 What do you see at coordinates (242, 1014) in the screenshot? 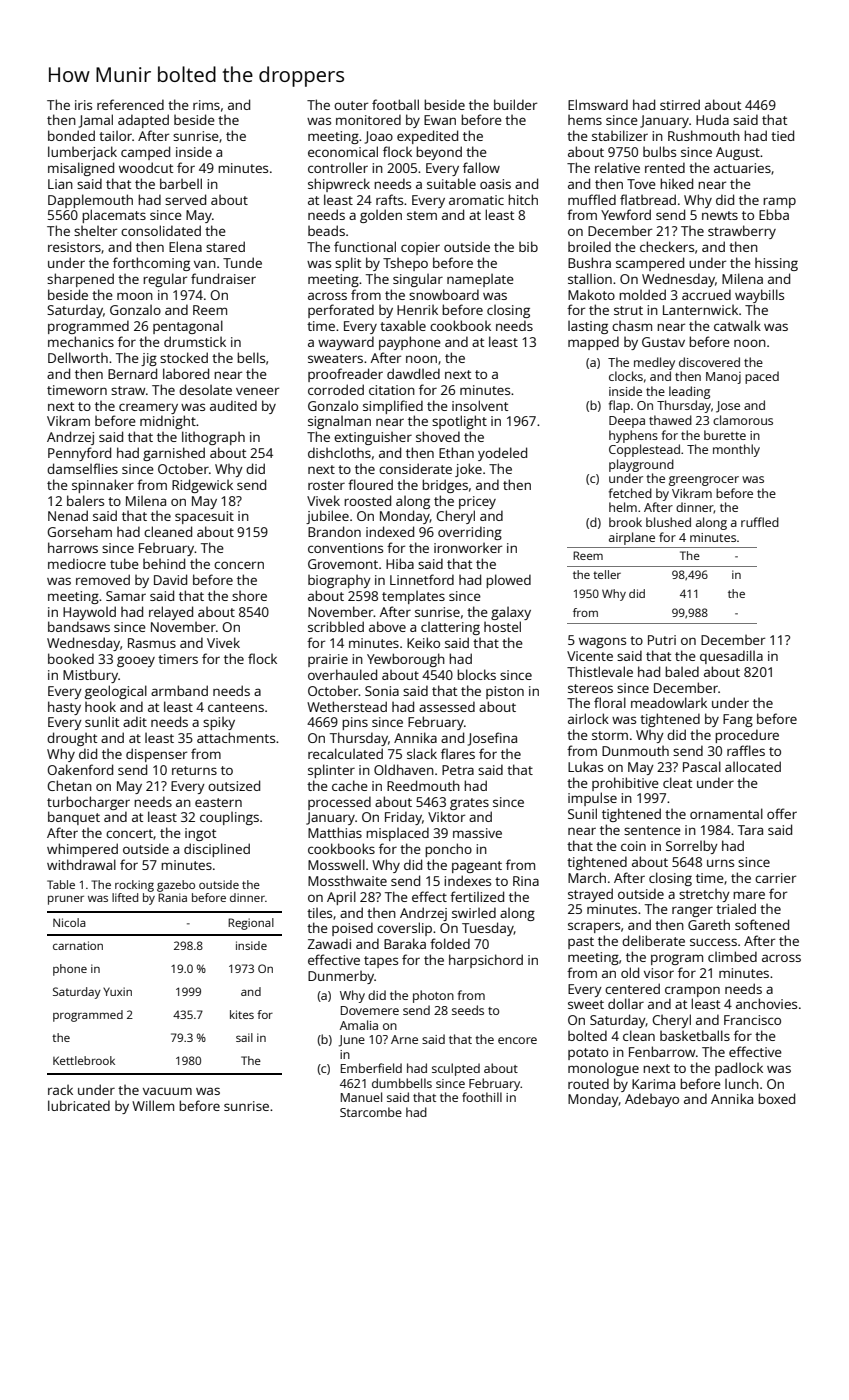
I see `kites` at bounding box center [242, 1014].
